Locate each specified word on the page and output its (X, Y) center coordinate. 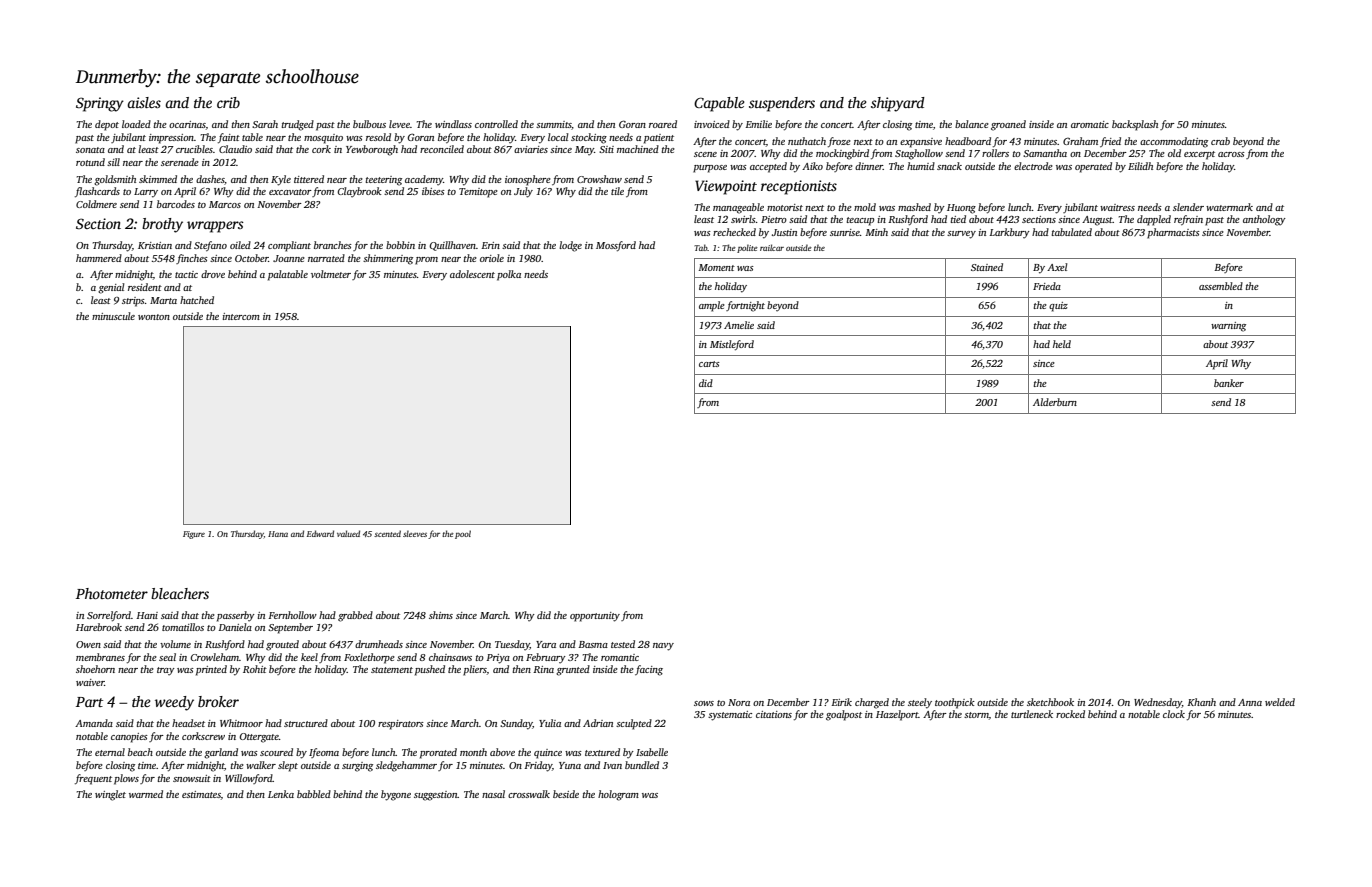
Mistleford (732, 345)
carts (709, 364)
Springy (100, 104)
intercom (241, 316)
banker (1229, 383)
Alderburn (1055, 402)
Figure (194, 535)
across (1231, 154)
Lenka (281, 794)
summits (554, 125)
